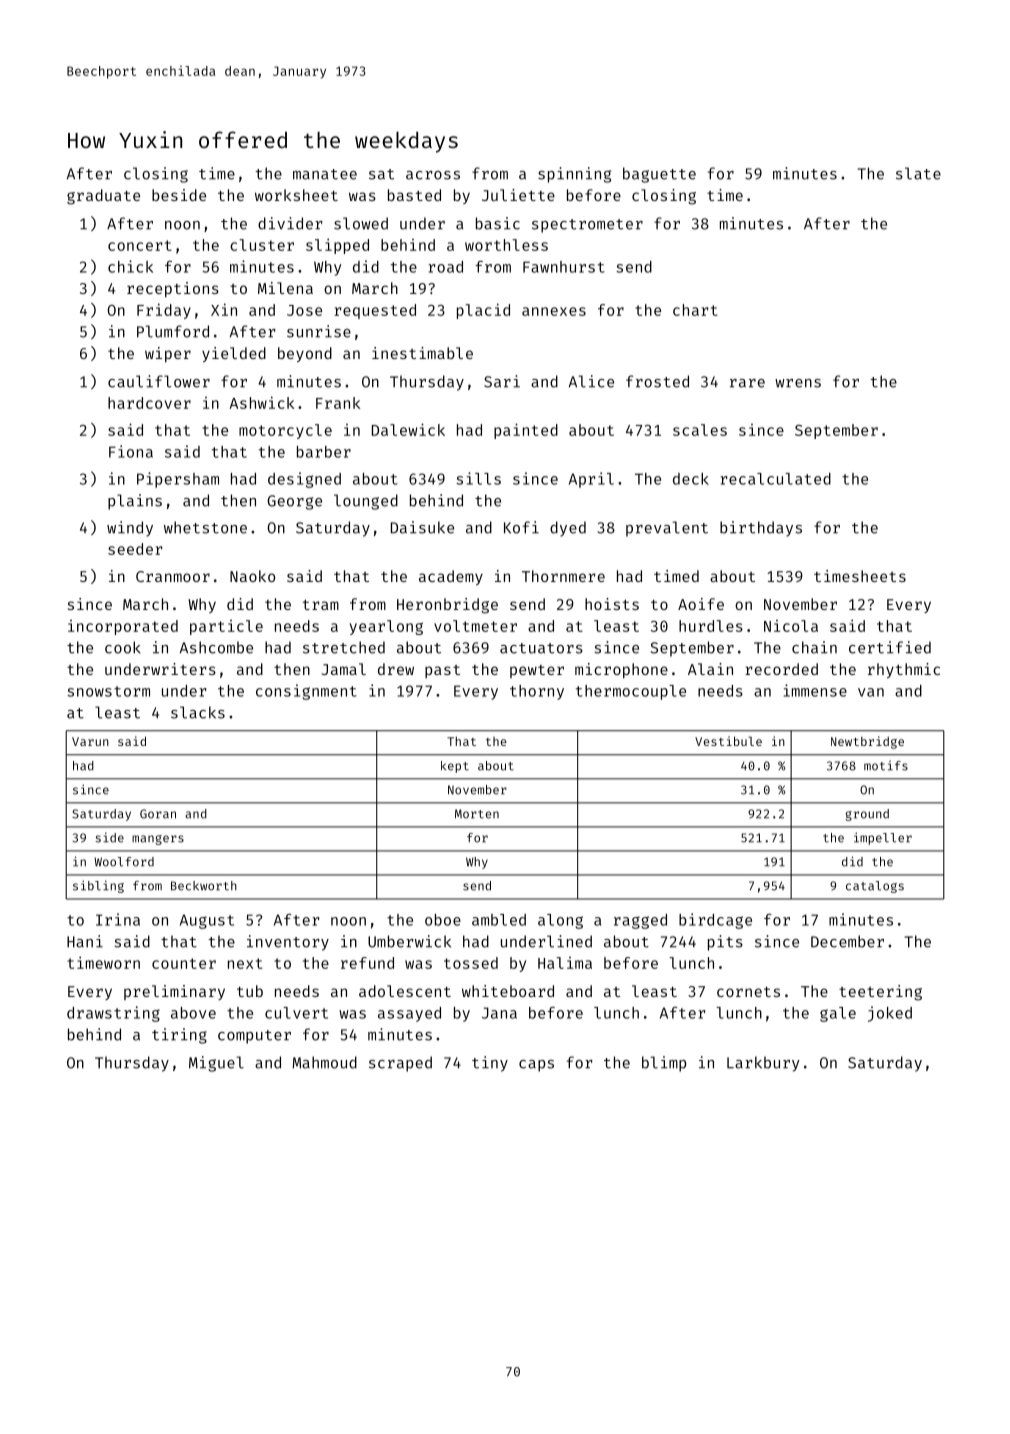  Describe the element at coordinates (664, 1064) in the page. I see `blimp` at that location.
